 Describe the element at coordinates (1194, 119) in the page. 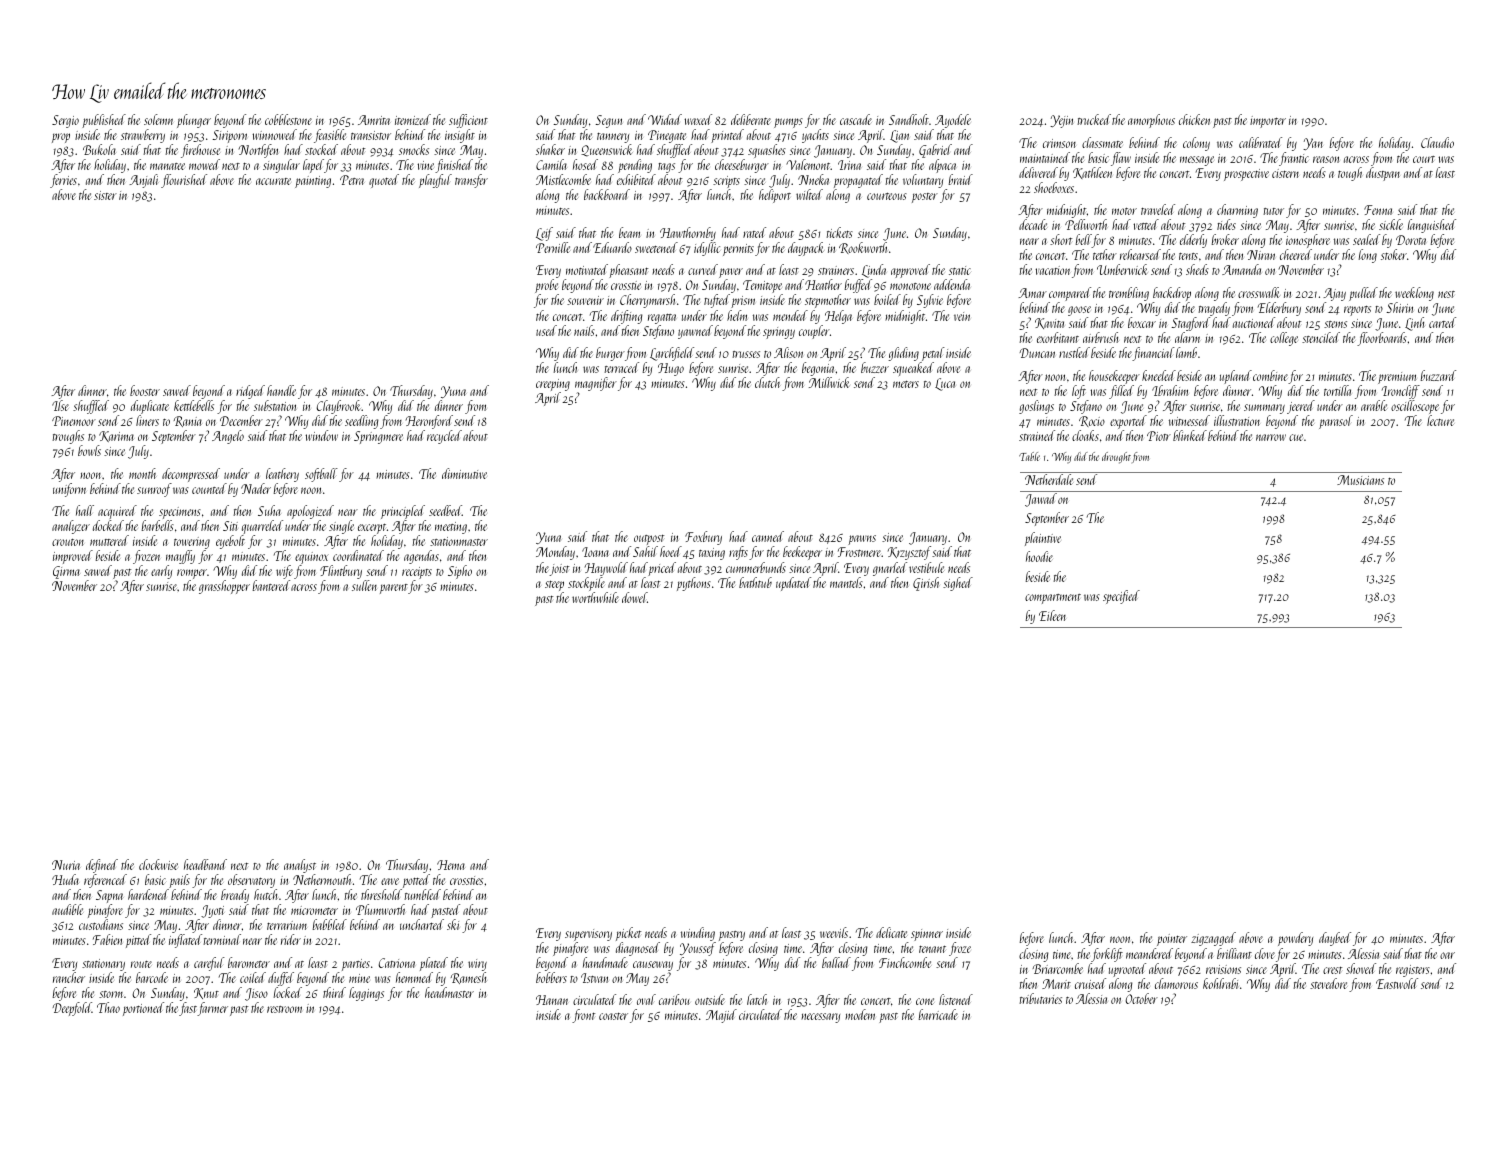

I see `chicken` at that location.
